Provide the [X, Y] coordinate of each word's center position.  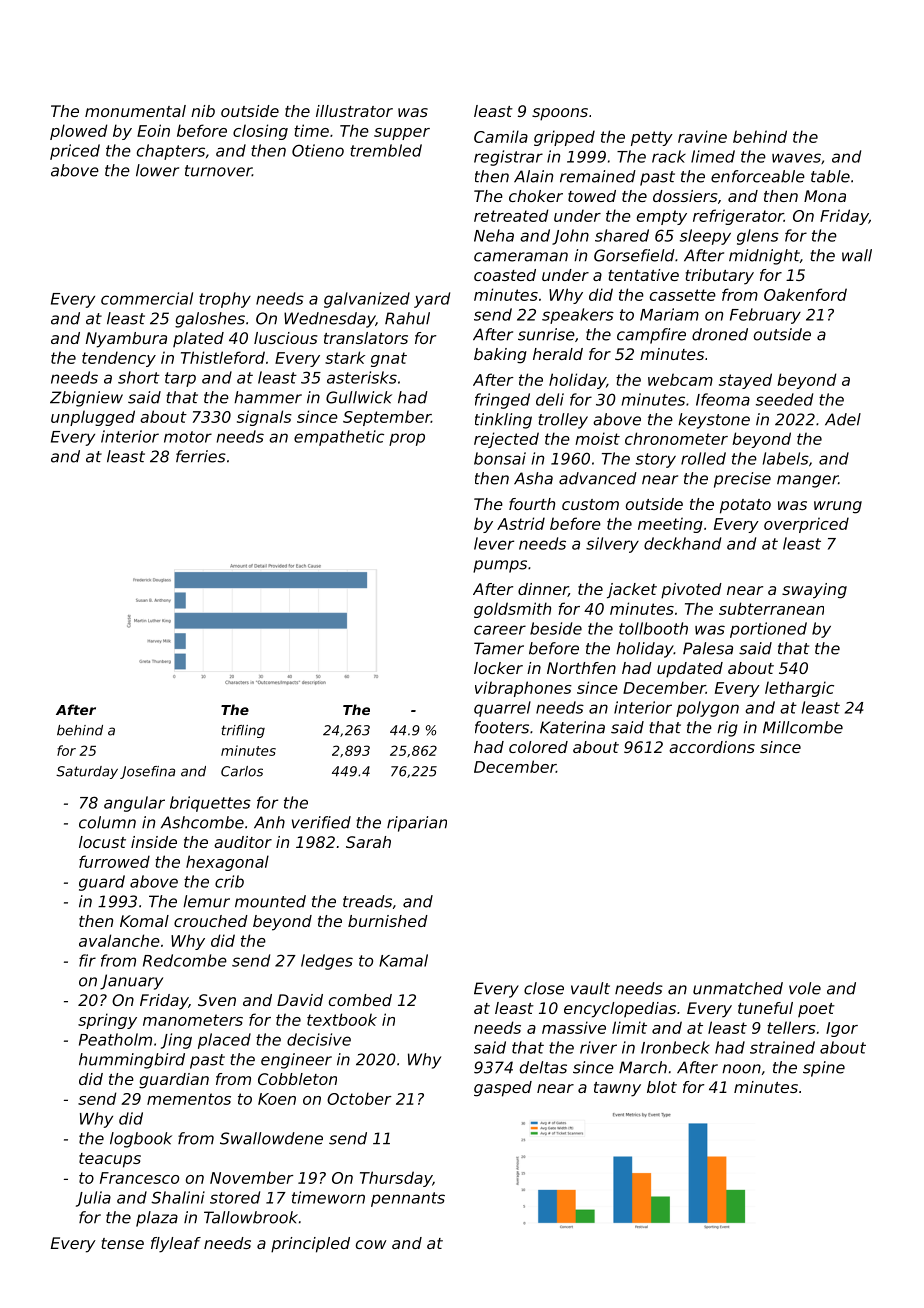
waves [796, 158]
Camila [501, 136]
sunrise [546, 334]
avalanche [119, 940]
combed [360, 1000]
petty [652, 138]
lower [157, 170]
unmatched [738, 988]
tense [123, 1243]
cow [371, 1244]
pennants [408, 1199]
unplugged [93, 418]
